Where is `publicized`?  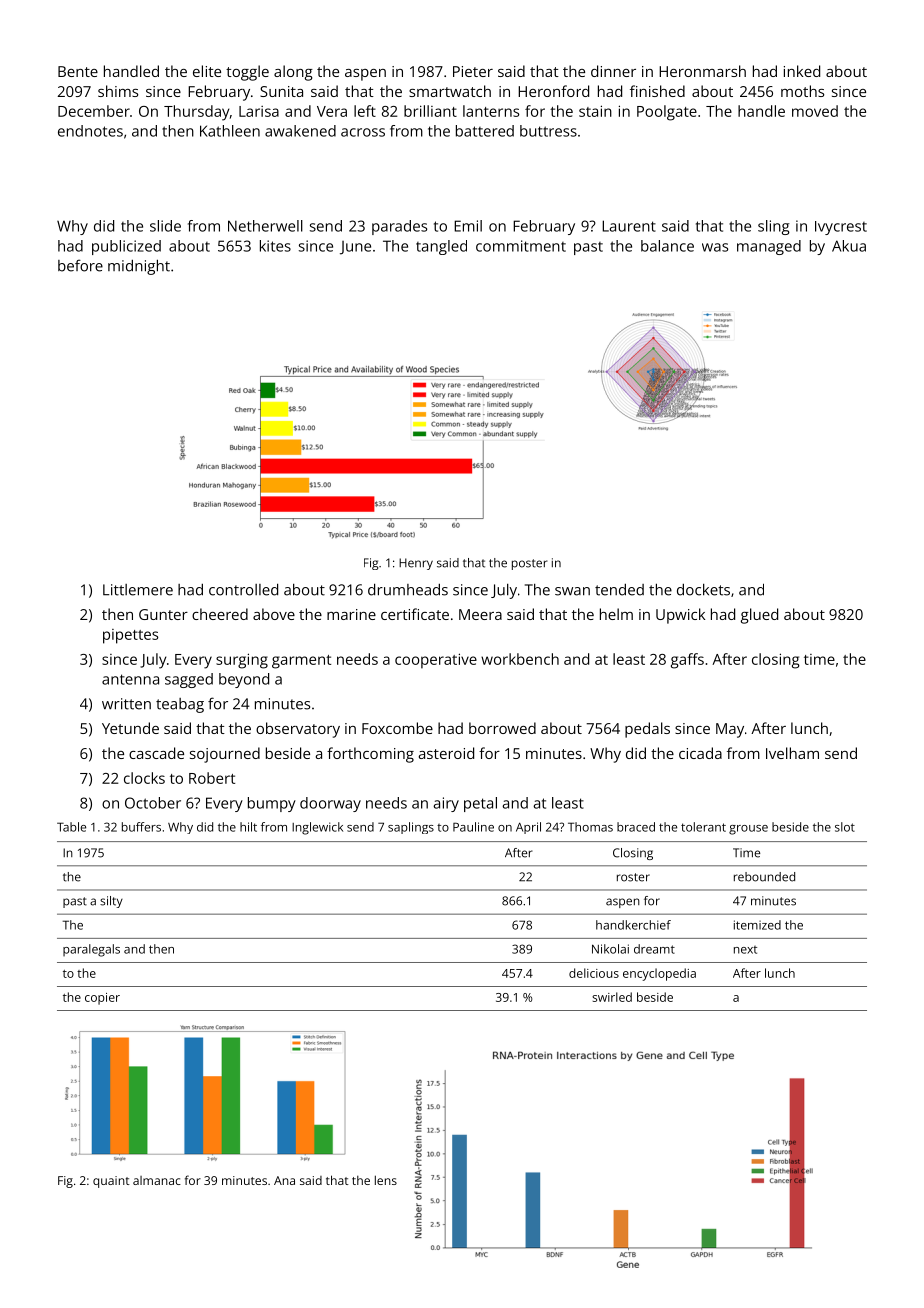 publicized is located at coordinates (126, 247).
